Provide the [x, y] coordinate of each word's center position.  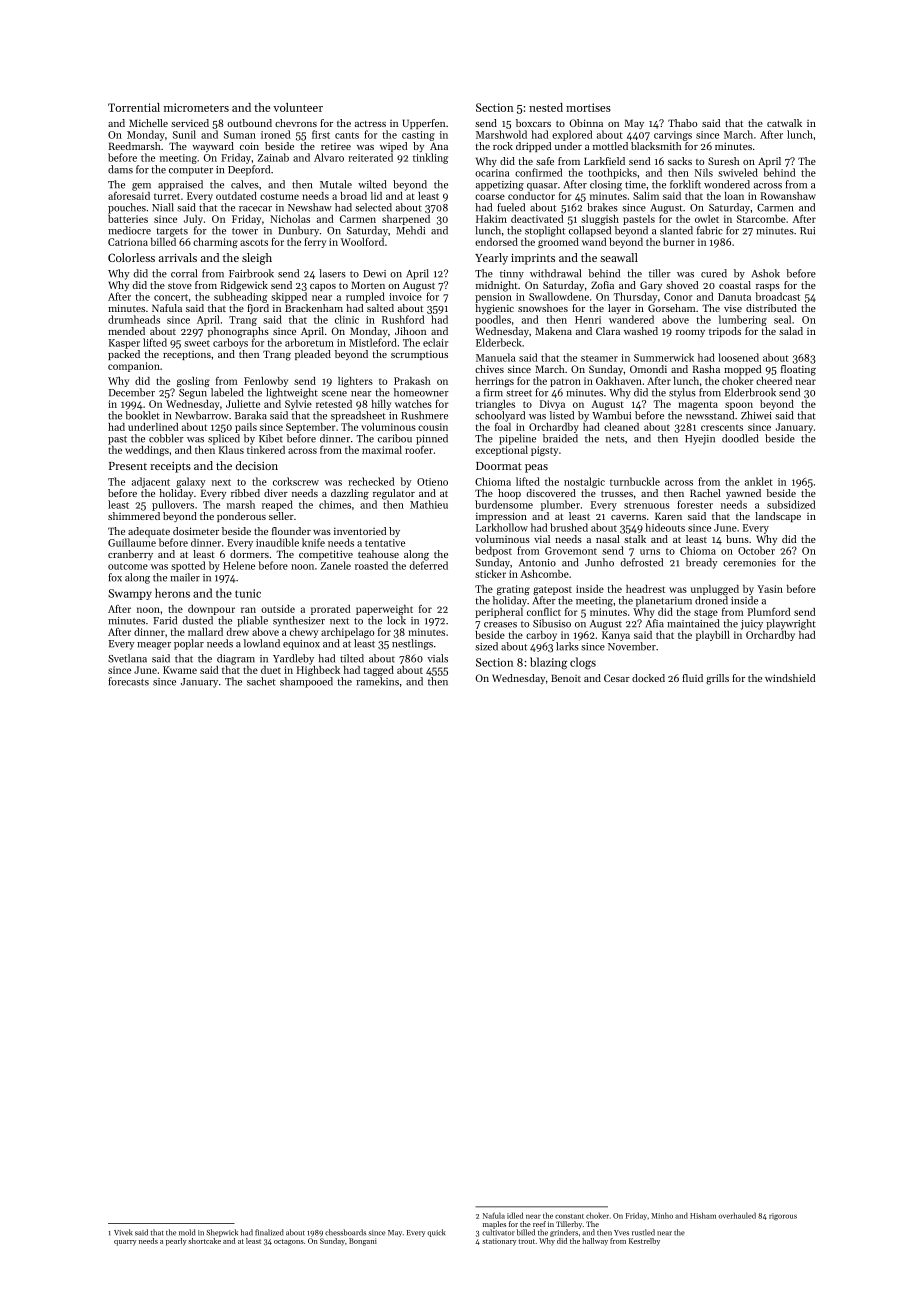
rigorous [783, 1216]
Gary [651, 286]
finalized [269, 1232]
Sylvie [298, 405]
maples [494, 1225]
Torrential [134, 107]
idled [515, 1215]
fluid [692, 678]
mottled [610, 146]
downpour [211, 610]
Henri [588, 320]
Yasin [770, 589]
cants [347, 135]
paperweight [384, 610]
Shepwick [222, 1233]
